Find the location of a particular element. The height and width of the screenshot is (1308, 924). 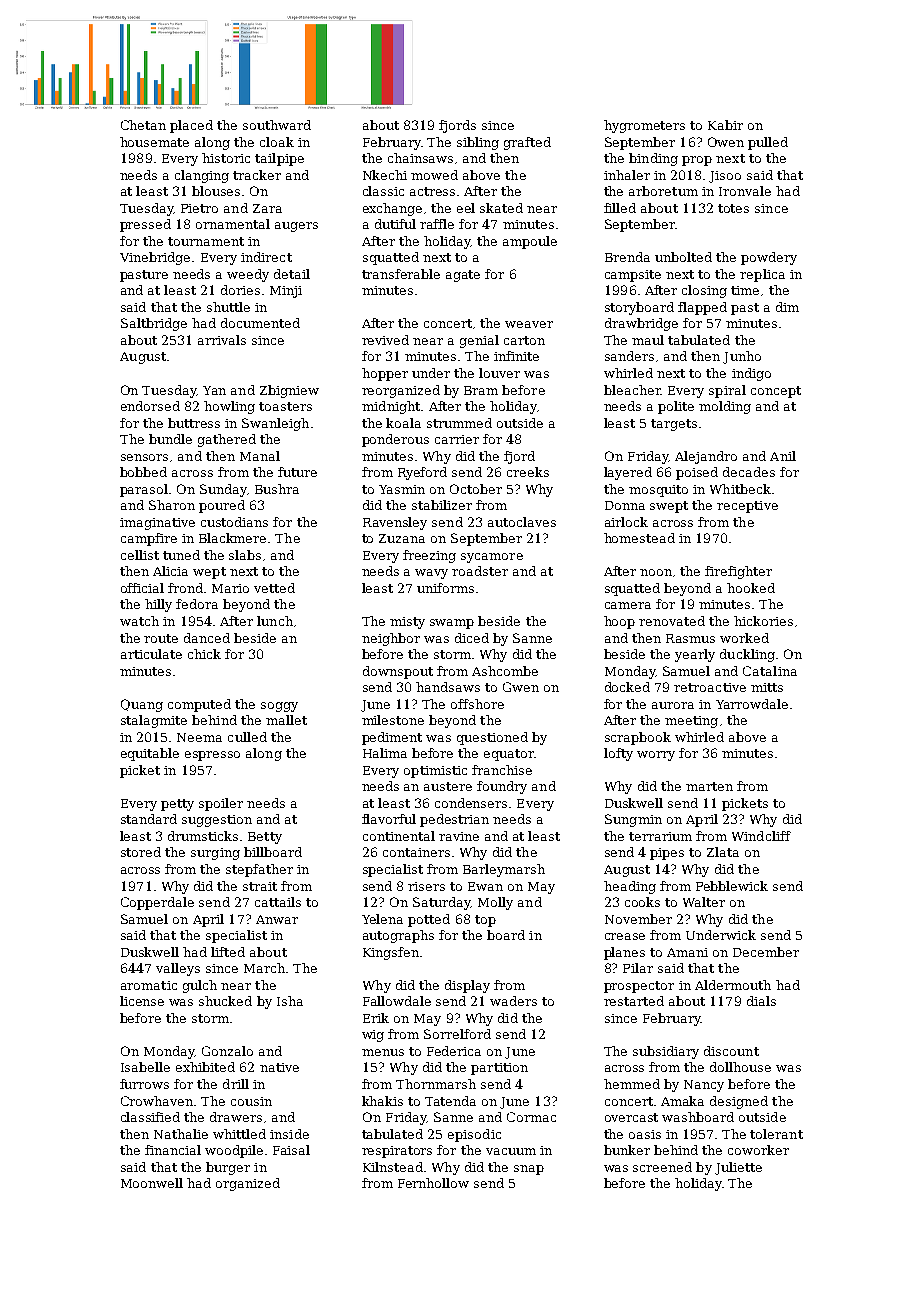

terrarium is located at coordinates (660, 836).
